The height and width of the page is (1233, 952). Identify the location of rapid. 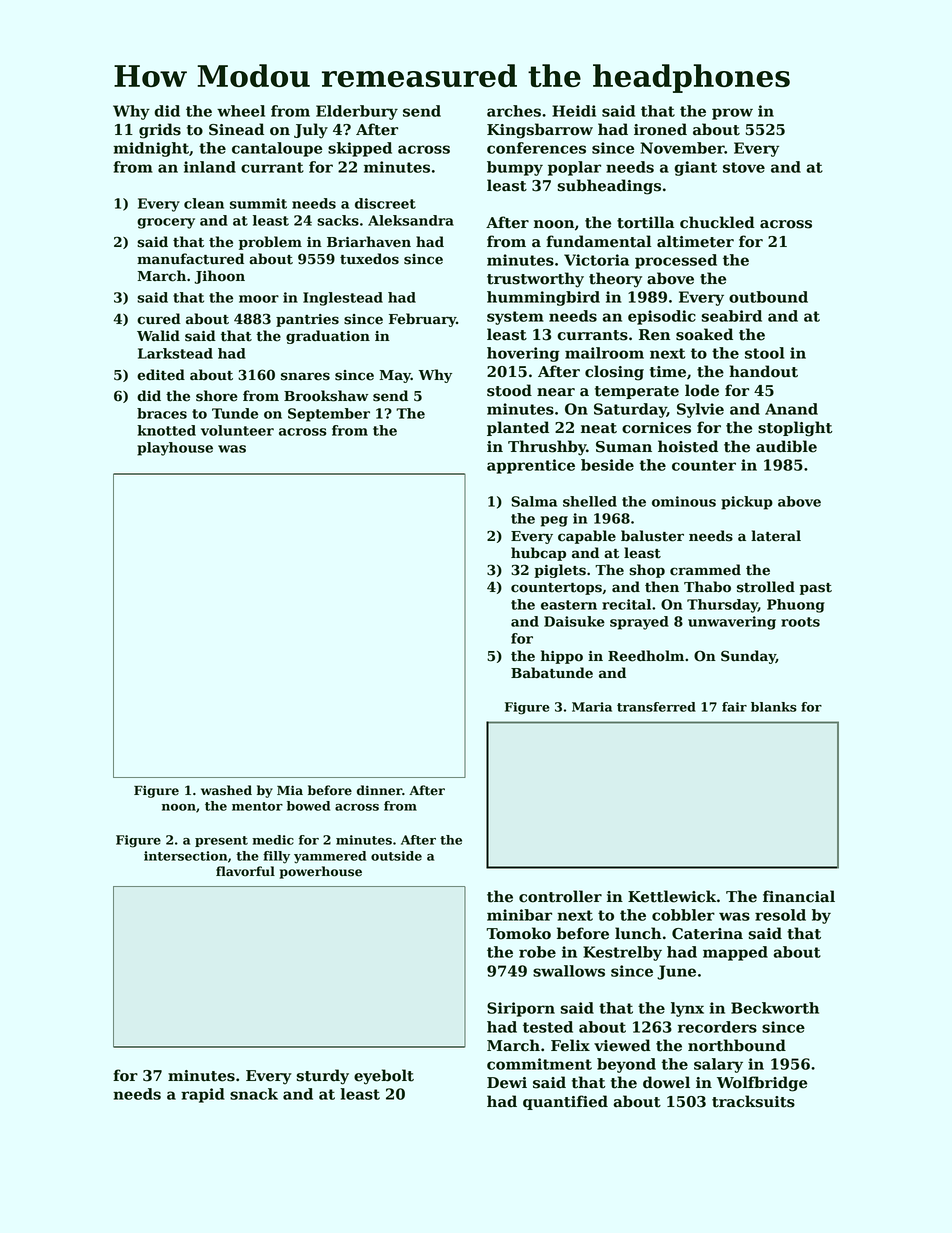
(203, 1095).
